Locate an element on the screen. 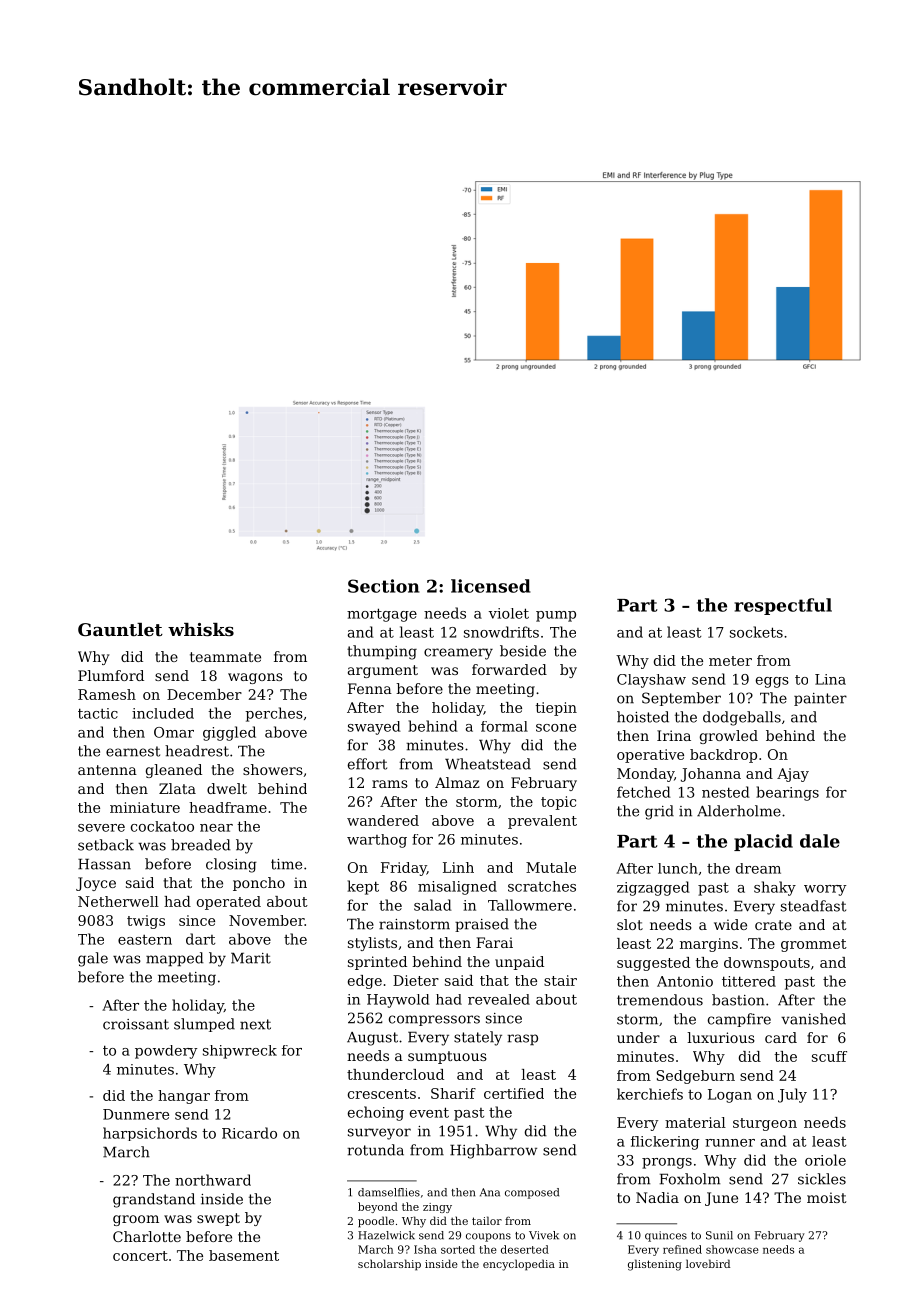 This screenshot has width=924, height=1308. worry is located at coordinates (825, 890).
